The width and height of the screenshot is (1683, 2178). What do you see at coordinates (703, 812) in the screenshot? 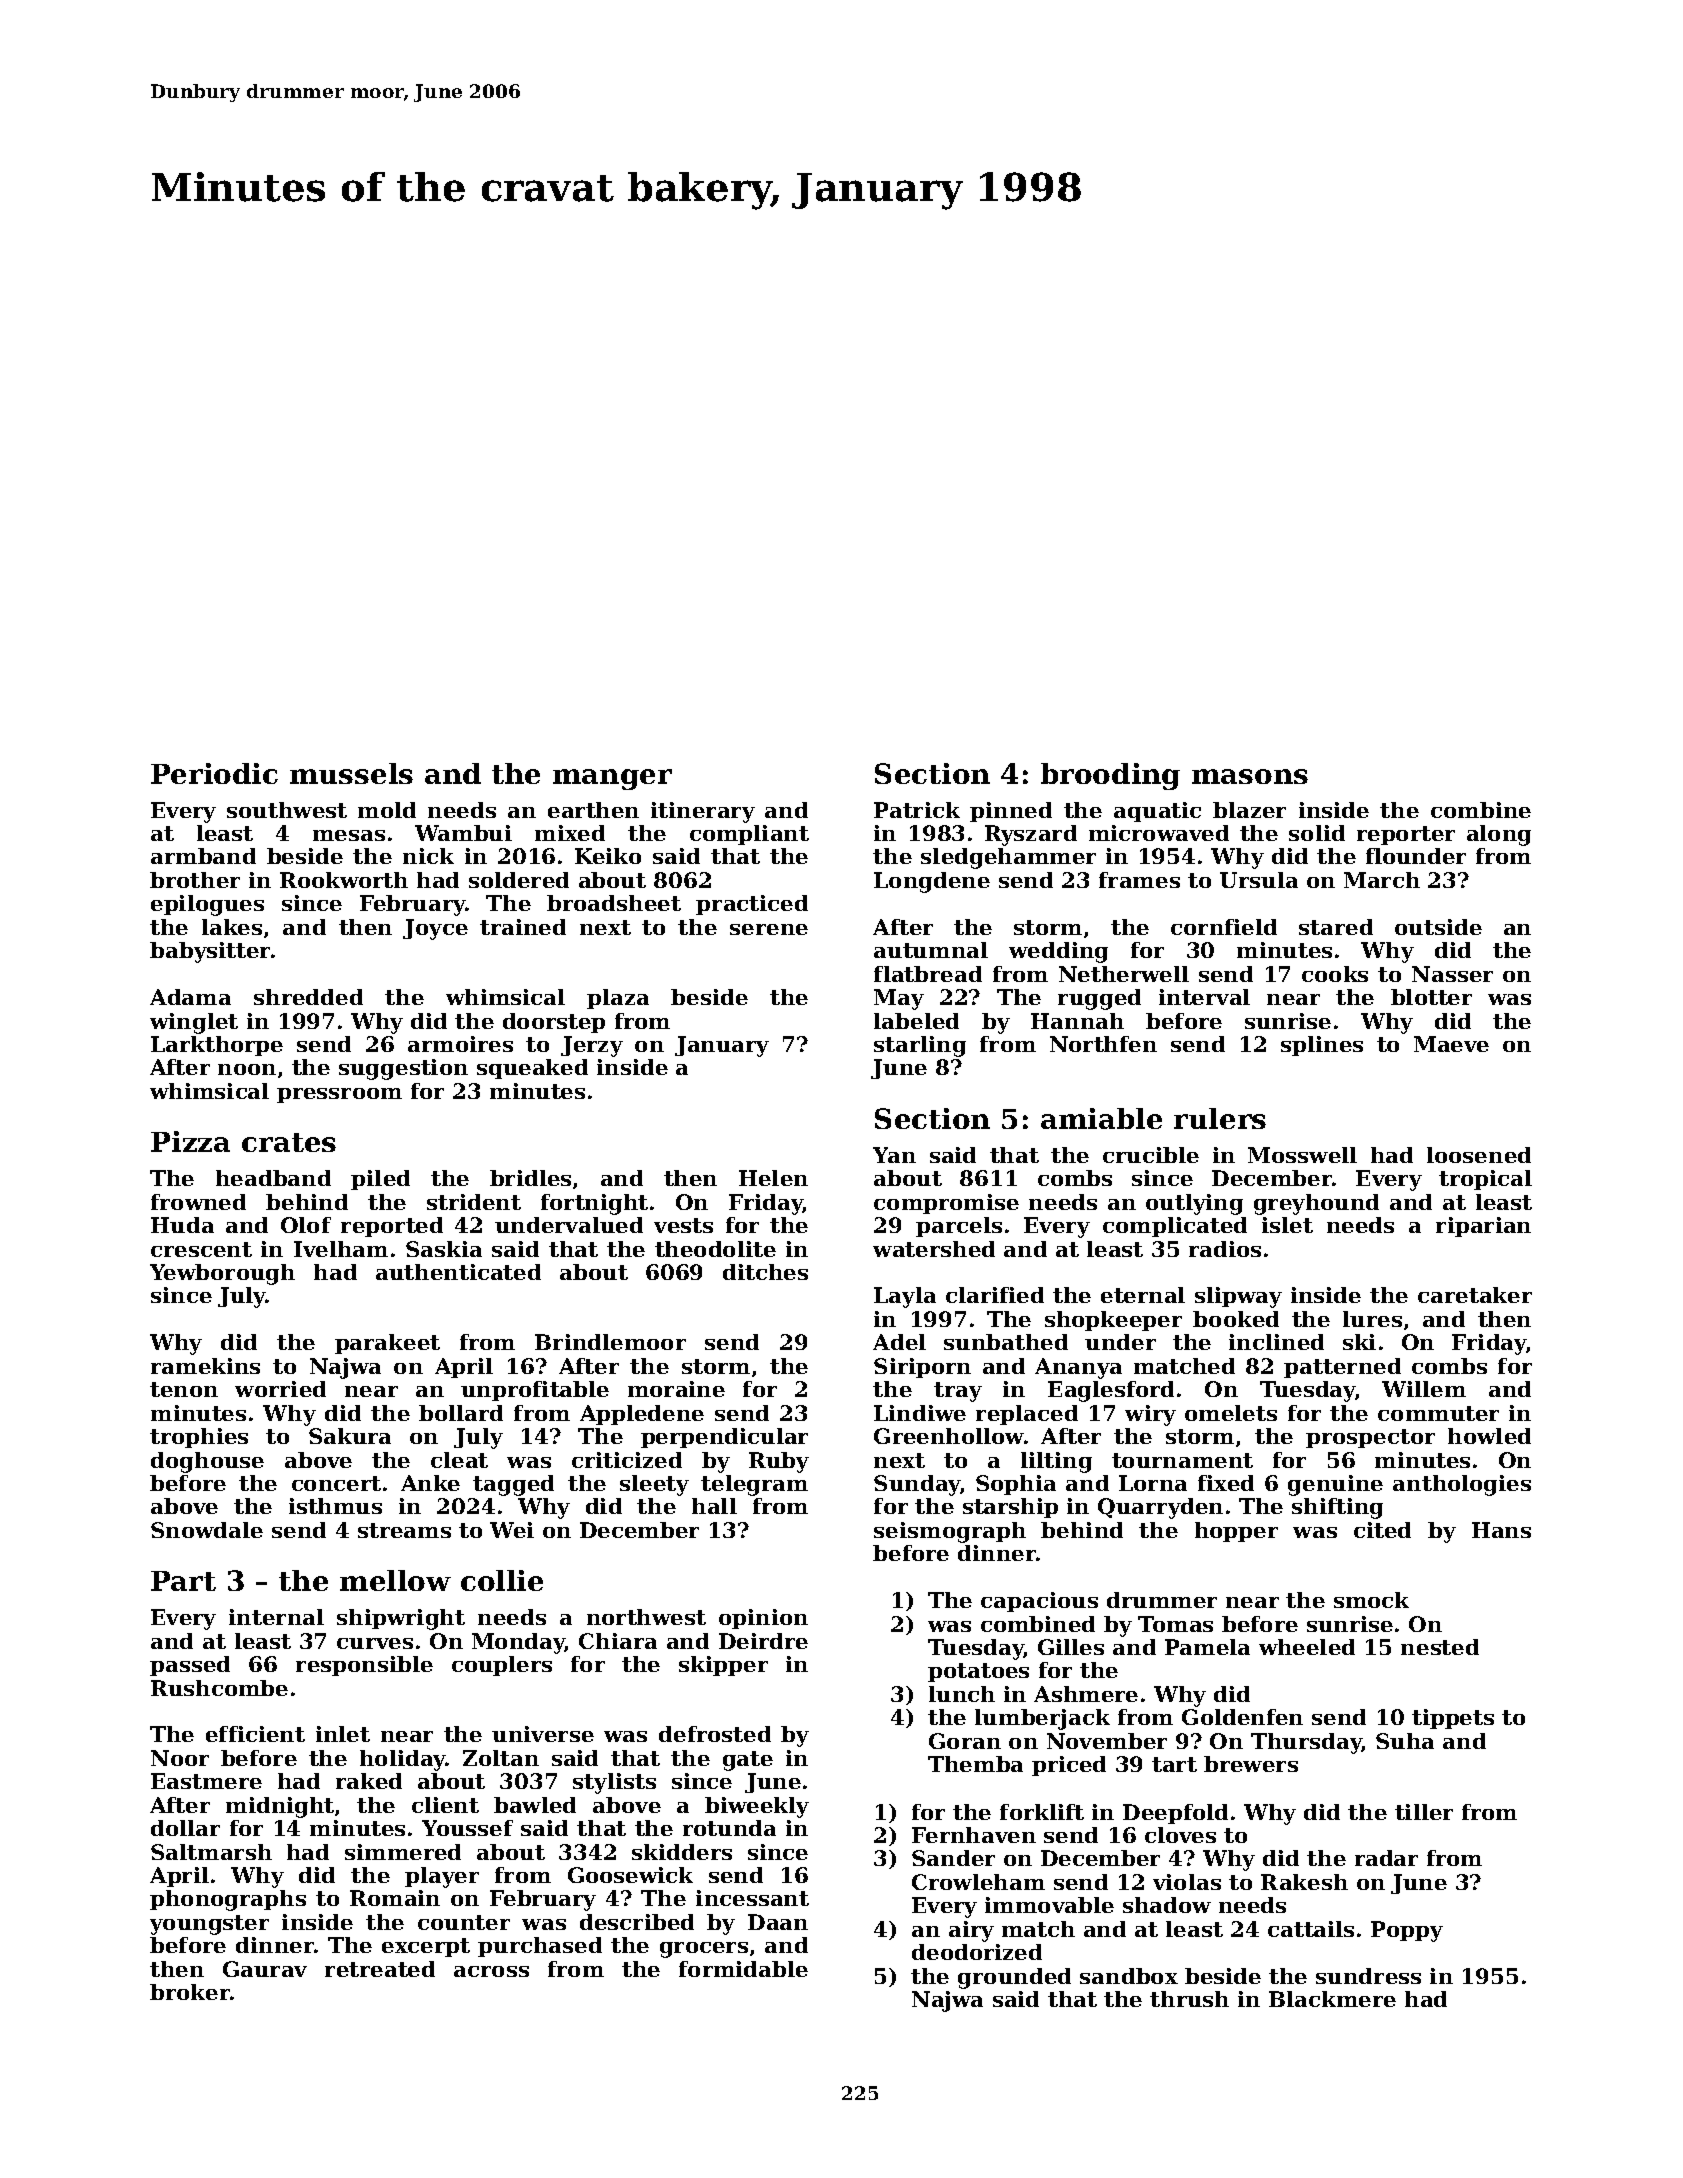
I see `itinerary` at bounding box center [703, 812].
